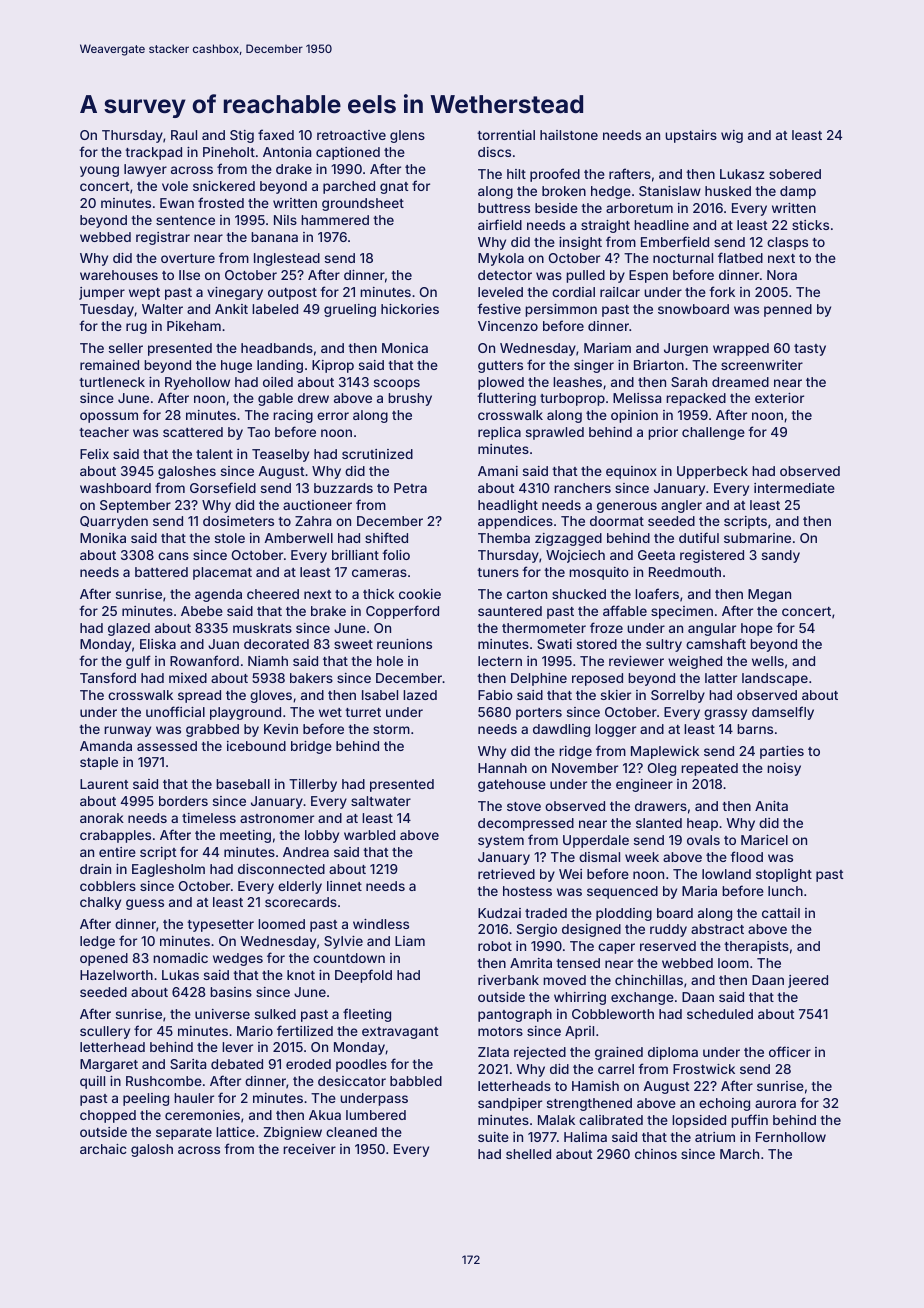 This document has height=1308, width=924. Describe the element at coordinates (277, 348) in the document. I see `headbands` at that location.
